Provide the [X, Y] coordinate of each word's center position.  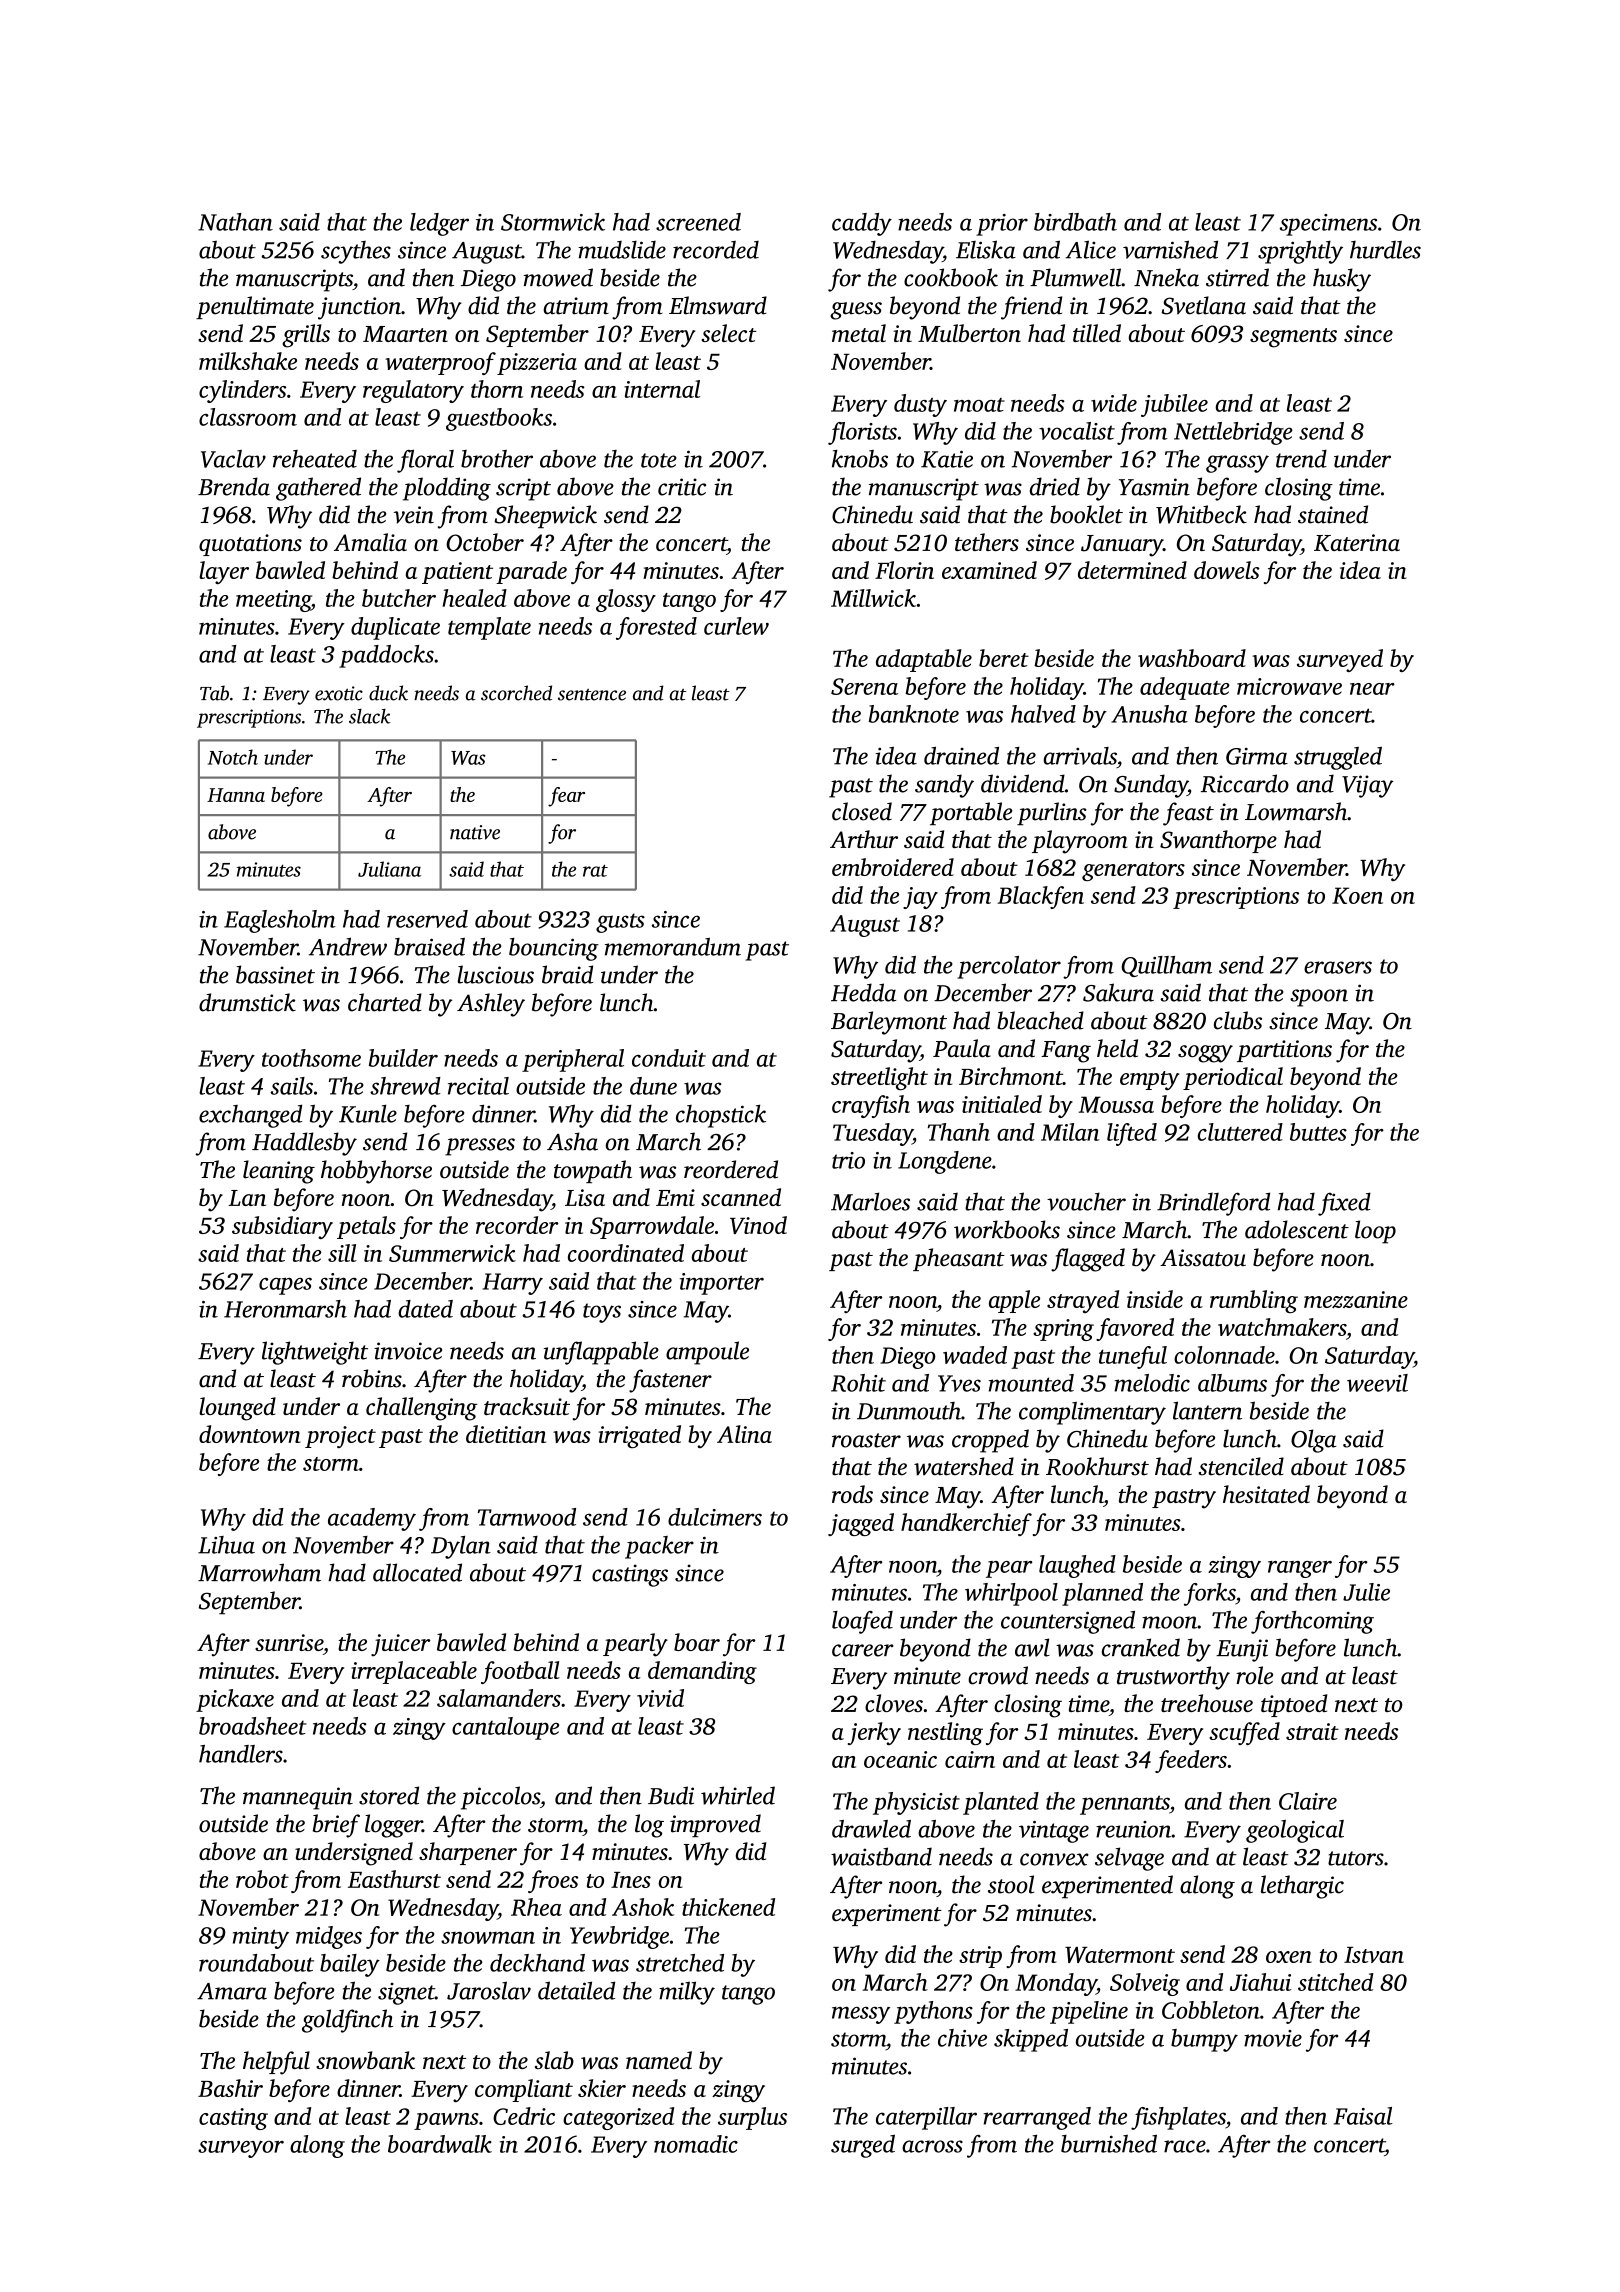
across [932, 2146]
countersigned [1068, 1622]
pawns [446, 2121]
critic [682, 487]
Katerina [1357, 543]
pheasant [959, 1259]
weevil [1377, 1383]
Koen [1357, 895]
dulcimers [715, 1517]
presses [480, 1147]
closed [862, 811]
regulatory [413, 391]
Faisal [1363, 2116]
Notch [233, 757]
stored [389, 1795]
